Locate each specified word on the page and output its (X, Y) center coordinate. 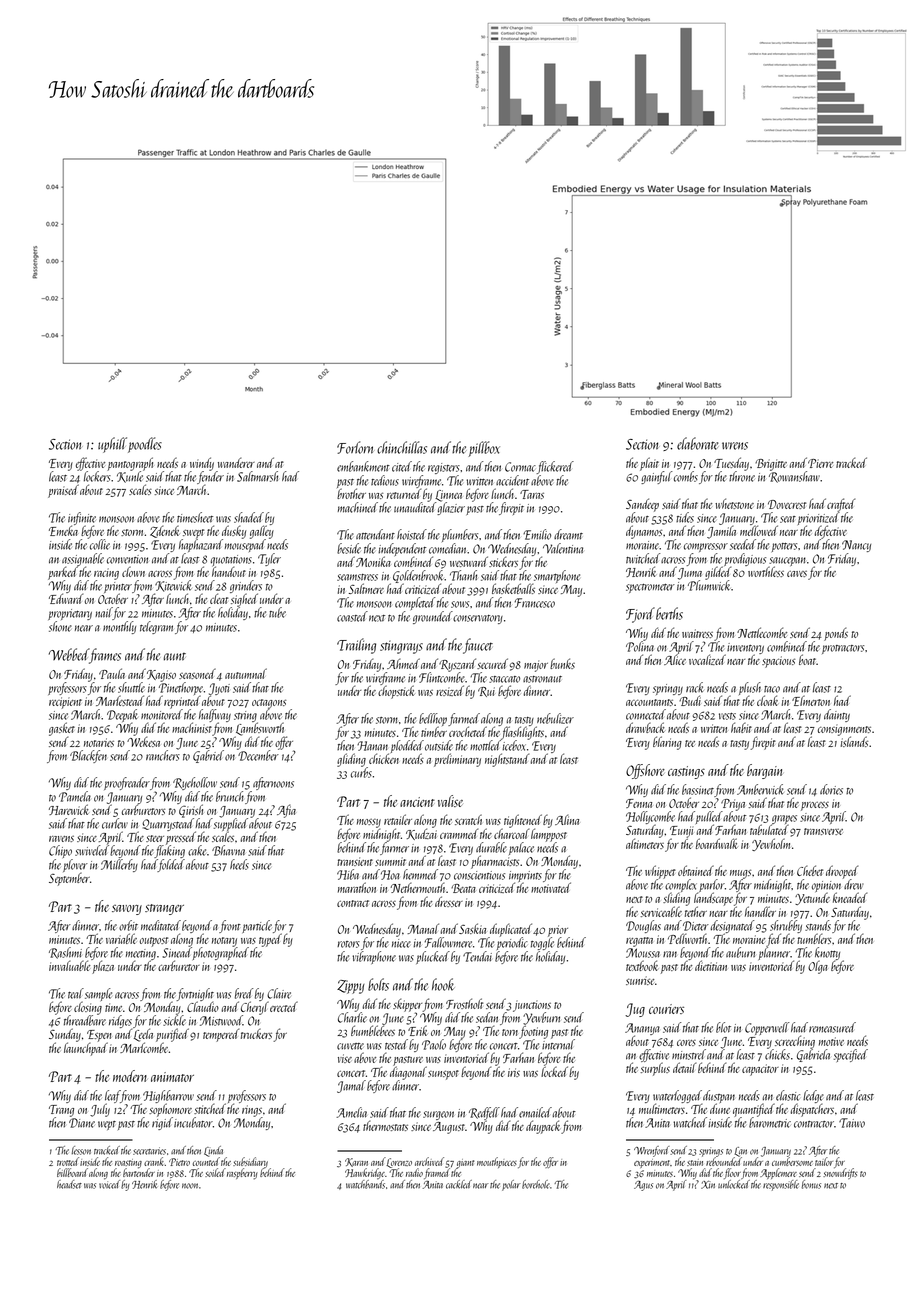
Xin (708, 1185)
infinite (82, 518)
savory (127, 910)
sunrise (640, 980)
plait (649, 464)
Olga (818, 967)
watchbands (365, 1184)
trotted (68, 1161)
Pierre (820, 463)
